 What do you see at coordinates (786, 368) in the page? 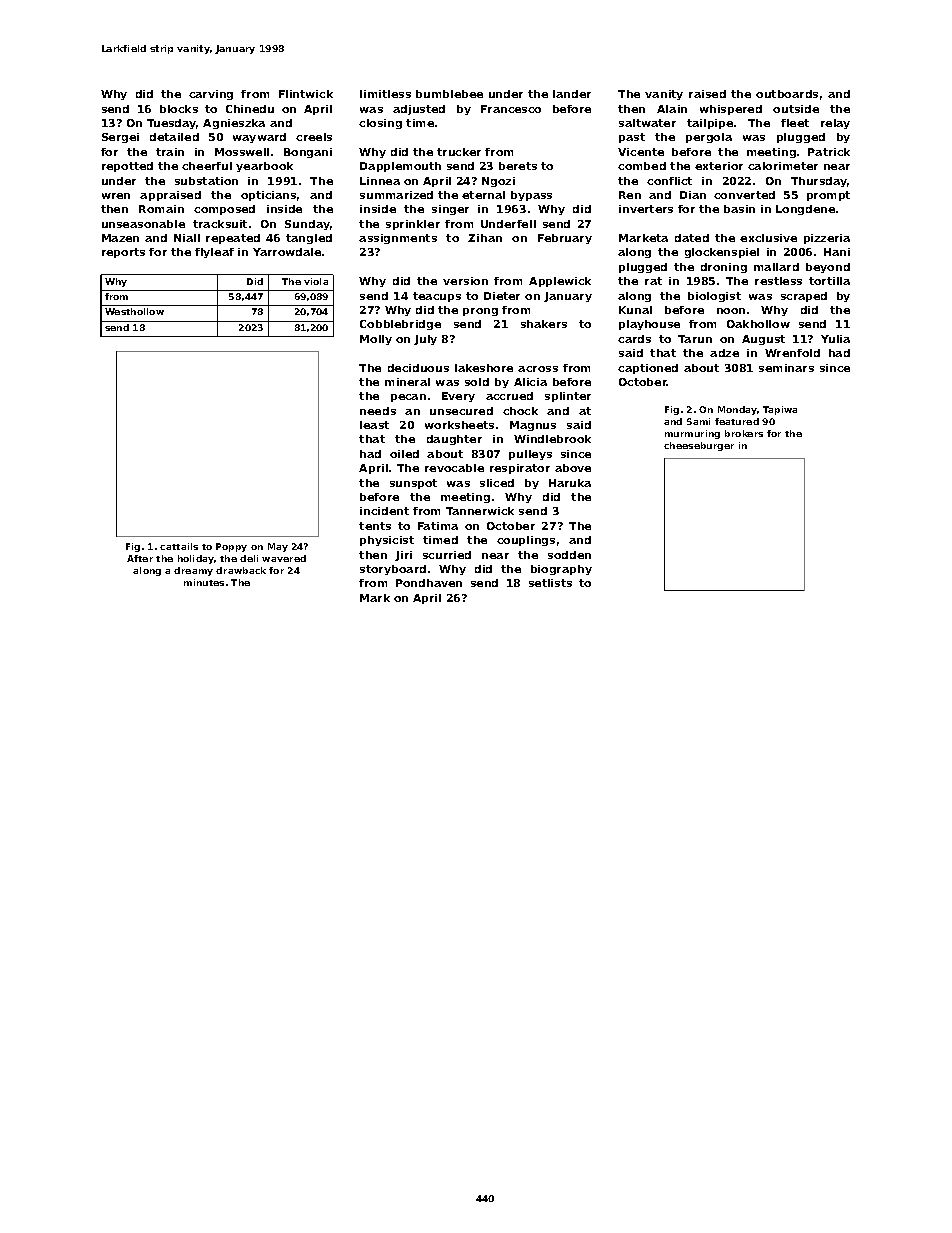
I see `seminars` at bounding box center [786, 368].
